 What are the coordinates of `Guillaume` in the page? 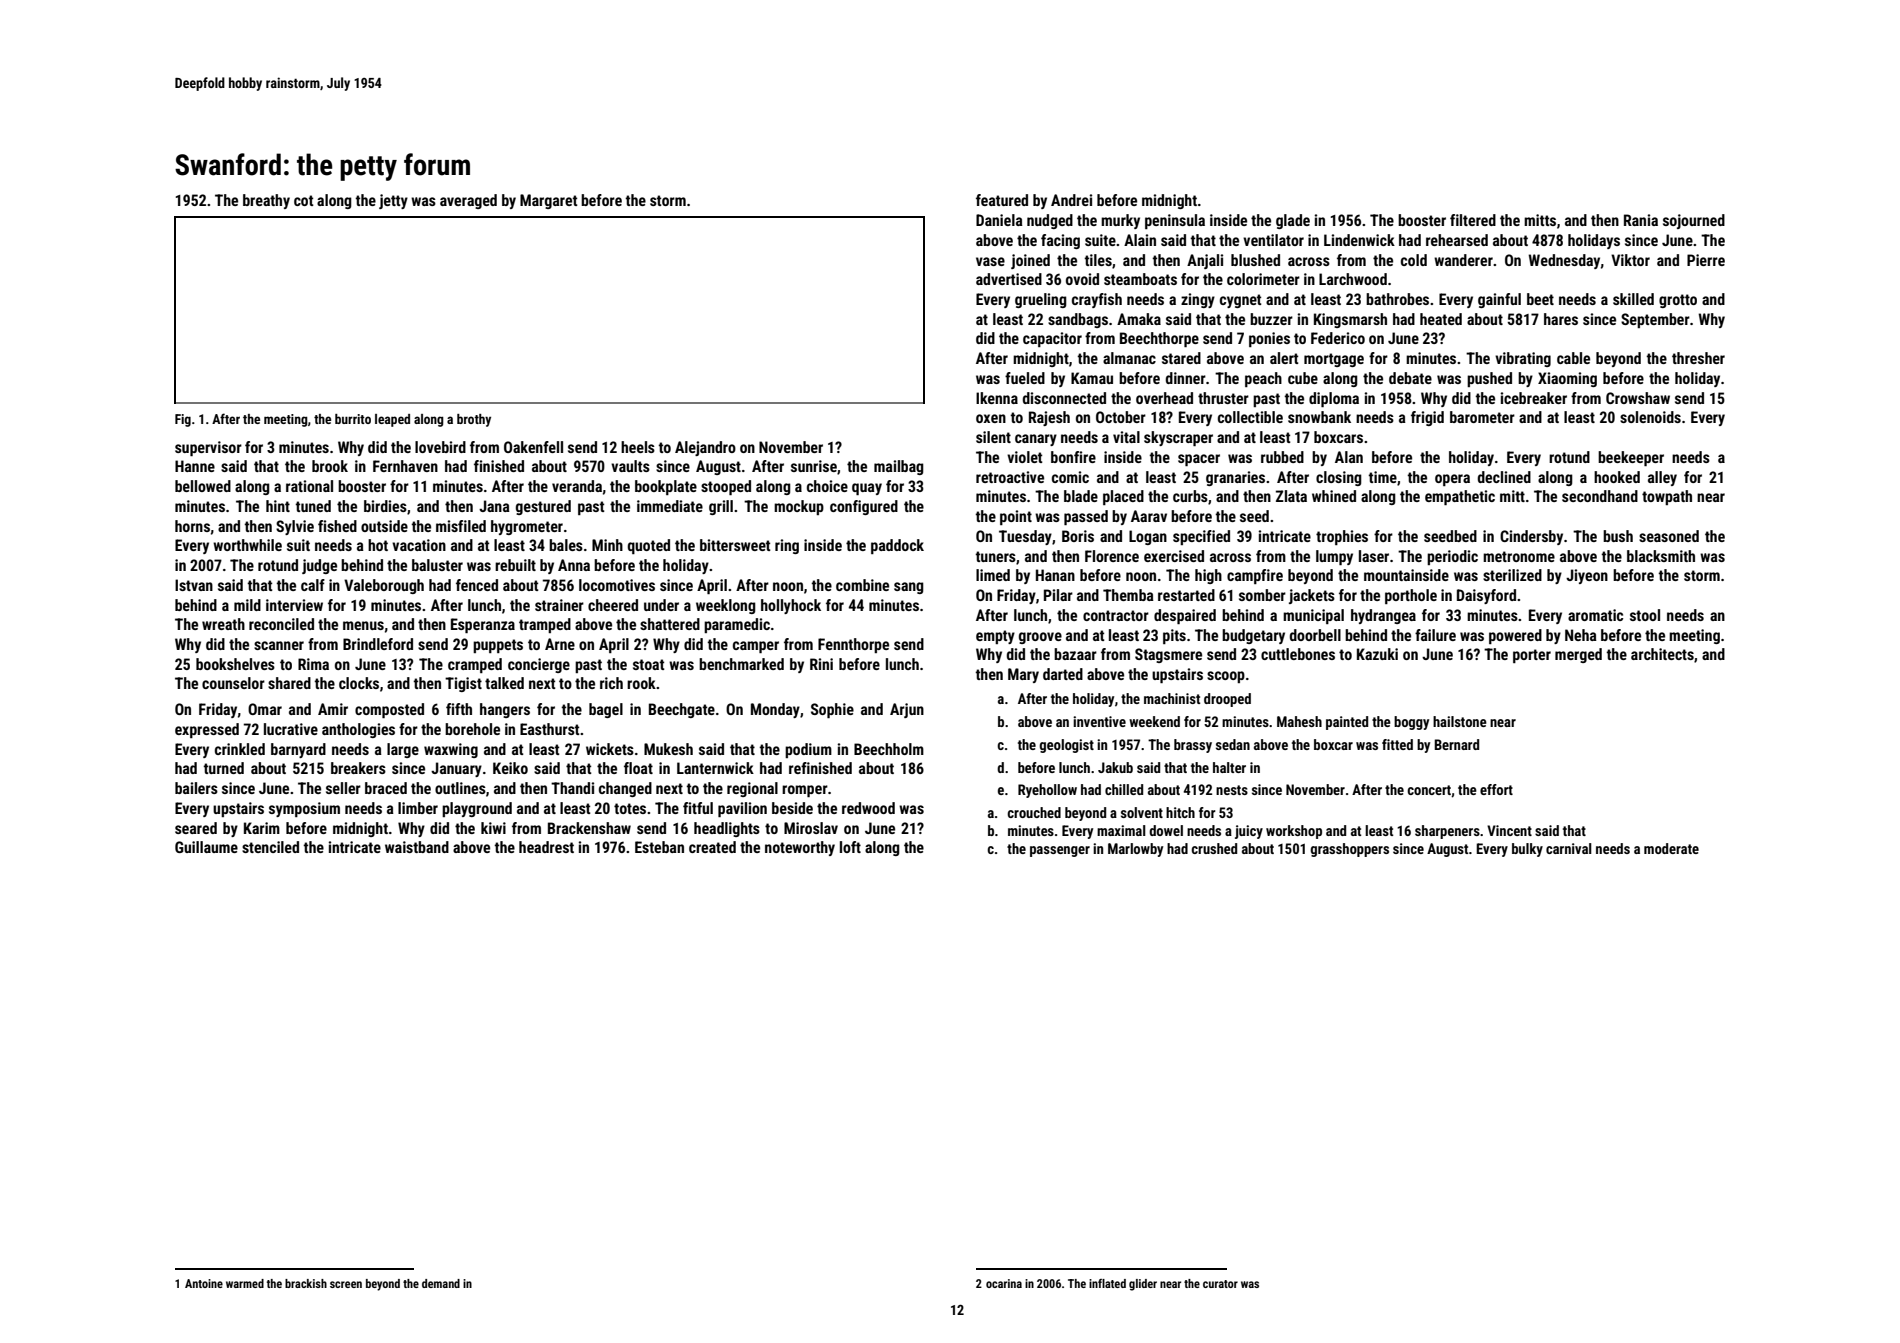 It's located at (206, 847).
